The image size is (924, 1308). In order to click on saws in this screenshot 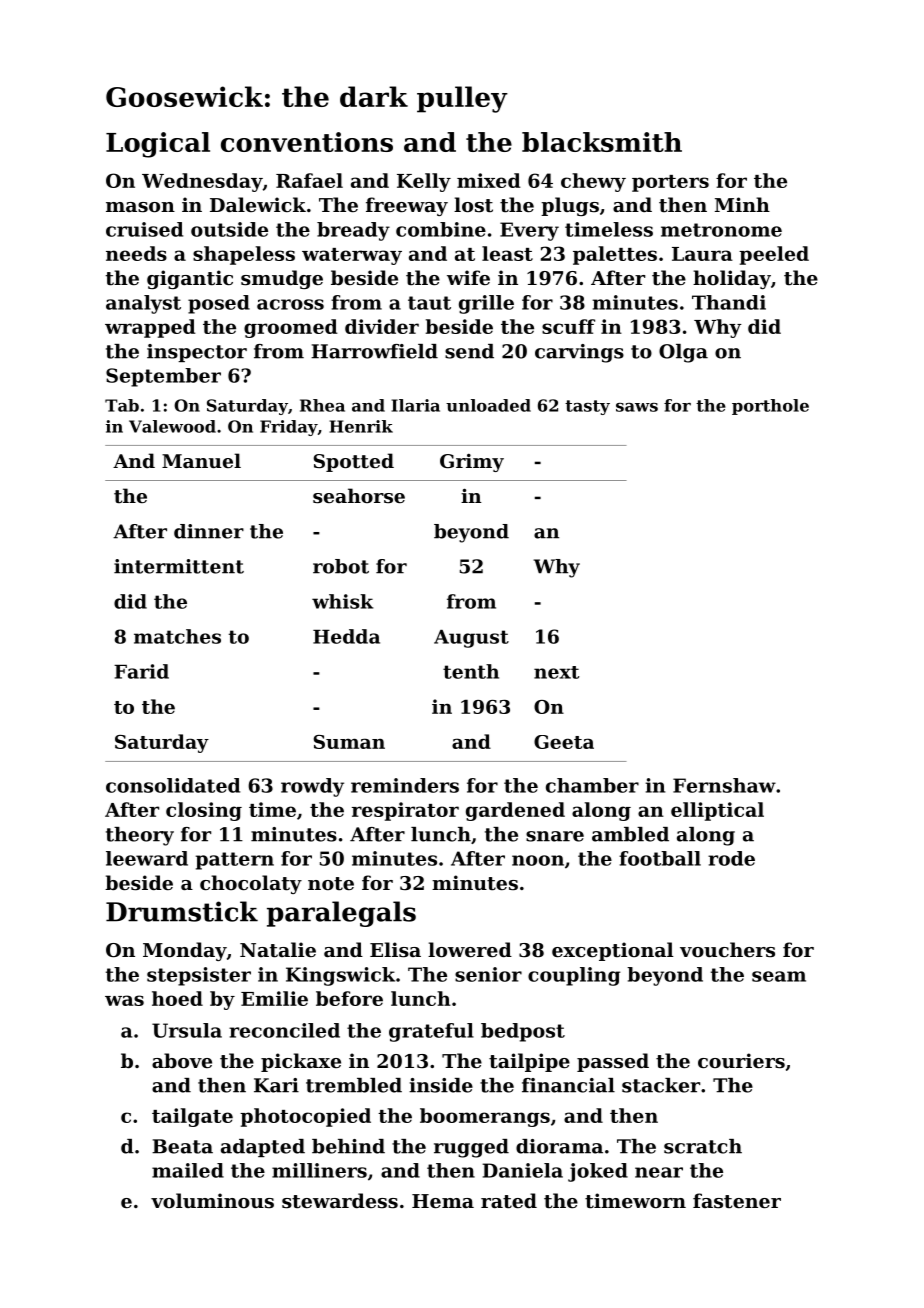, I will do `click(637, 407)`.
